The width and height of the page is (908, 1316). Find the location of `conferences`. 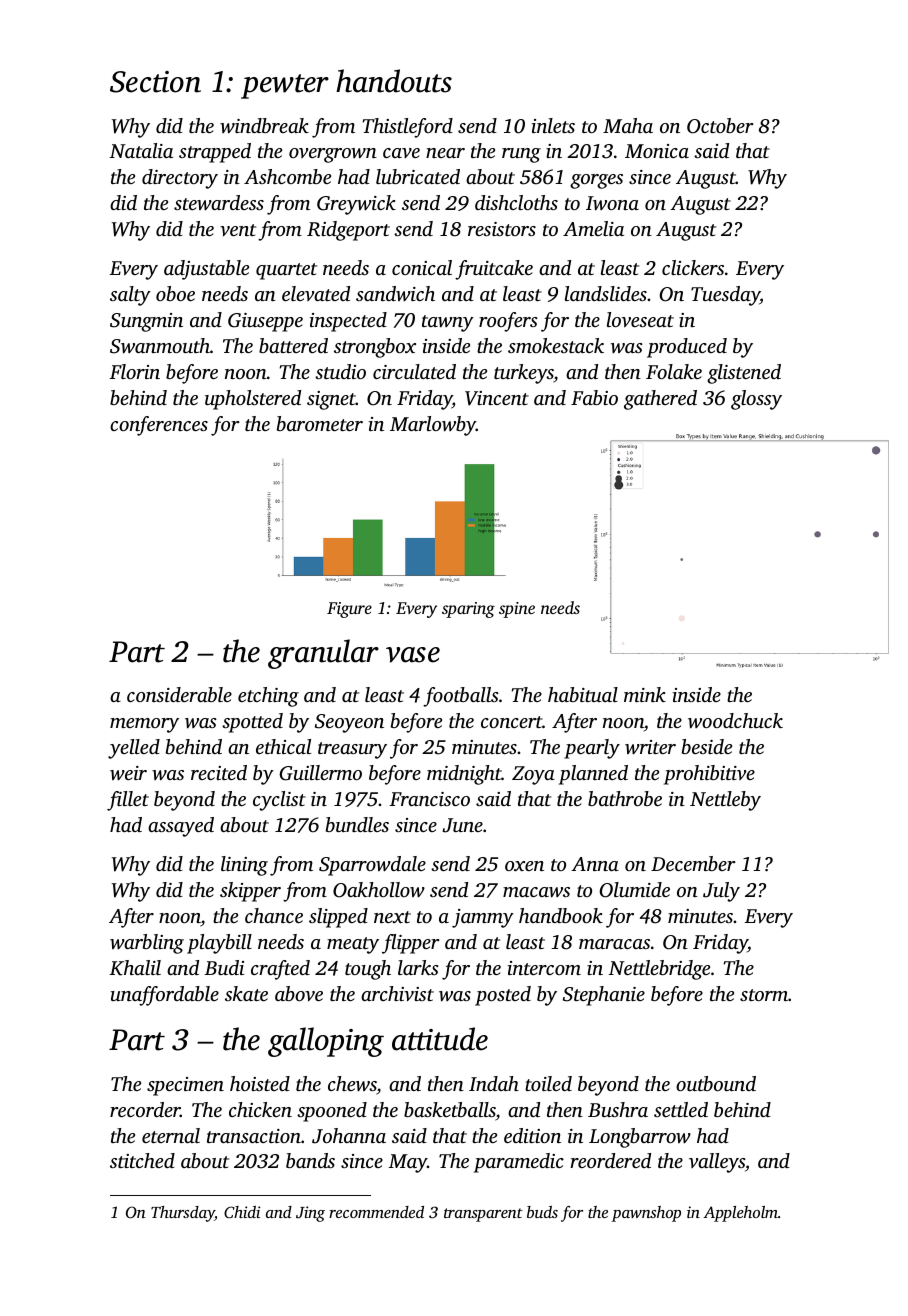

conferences is located at coordinates (159, 426).
